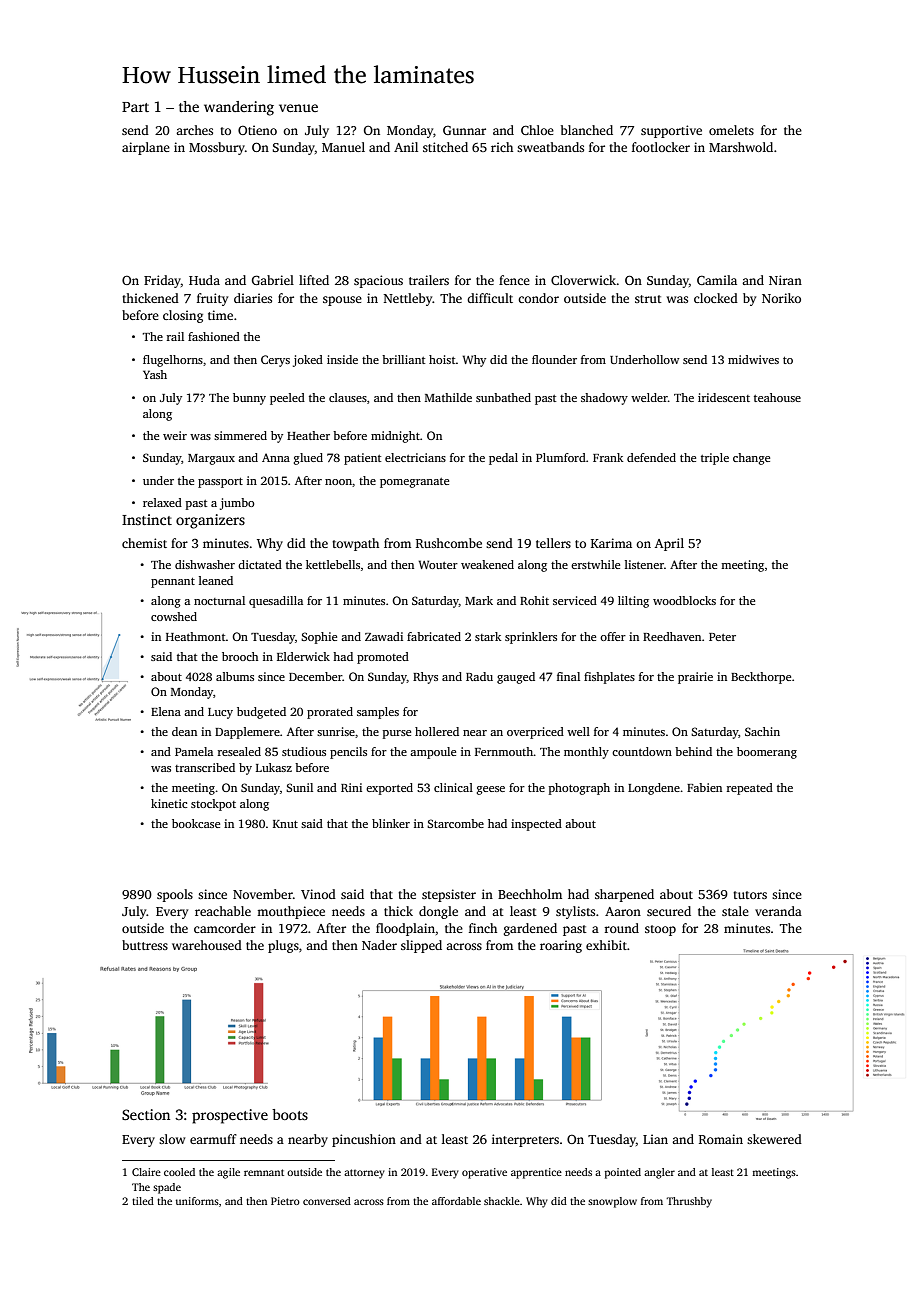  Describe the element at coordinates (648, 299) in the page. I see `strut` at that location.
